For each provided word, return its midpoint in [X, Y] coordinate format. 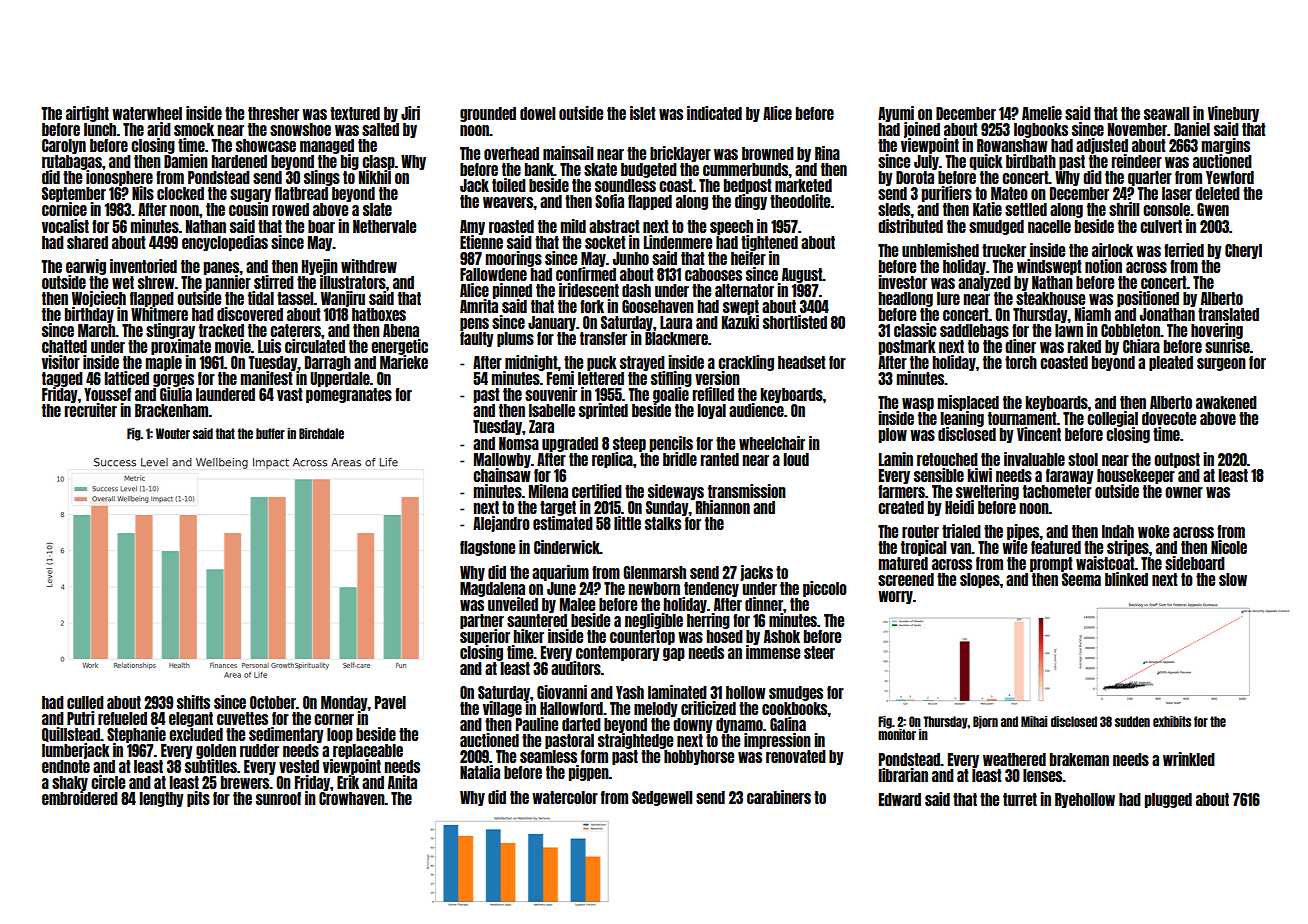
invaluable [1034, 459]
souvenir [551, 394]
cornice [64, 209]
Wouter [173, 433]
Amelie [1042, 113]
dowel [537, 113]
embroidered [80, 798]
